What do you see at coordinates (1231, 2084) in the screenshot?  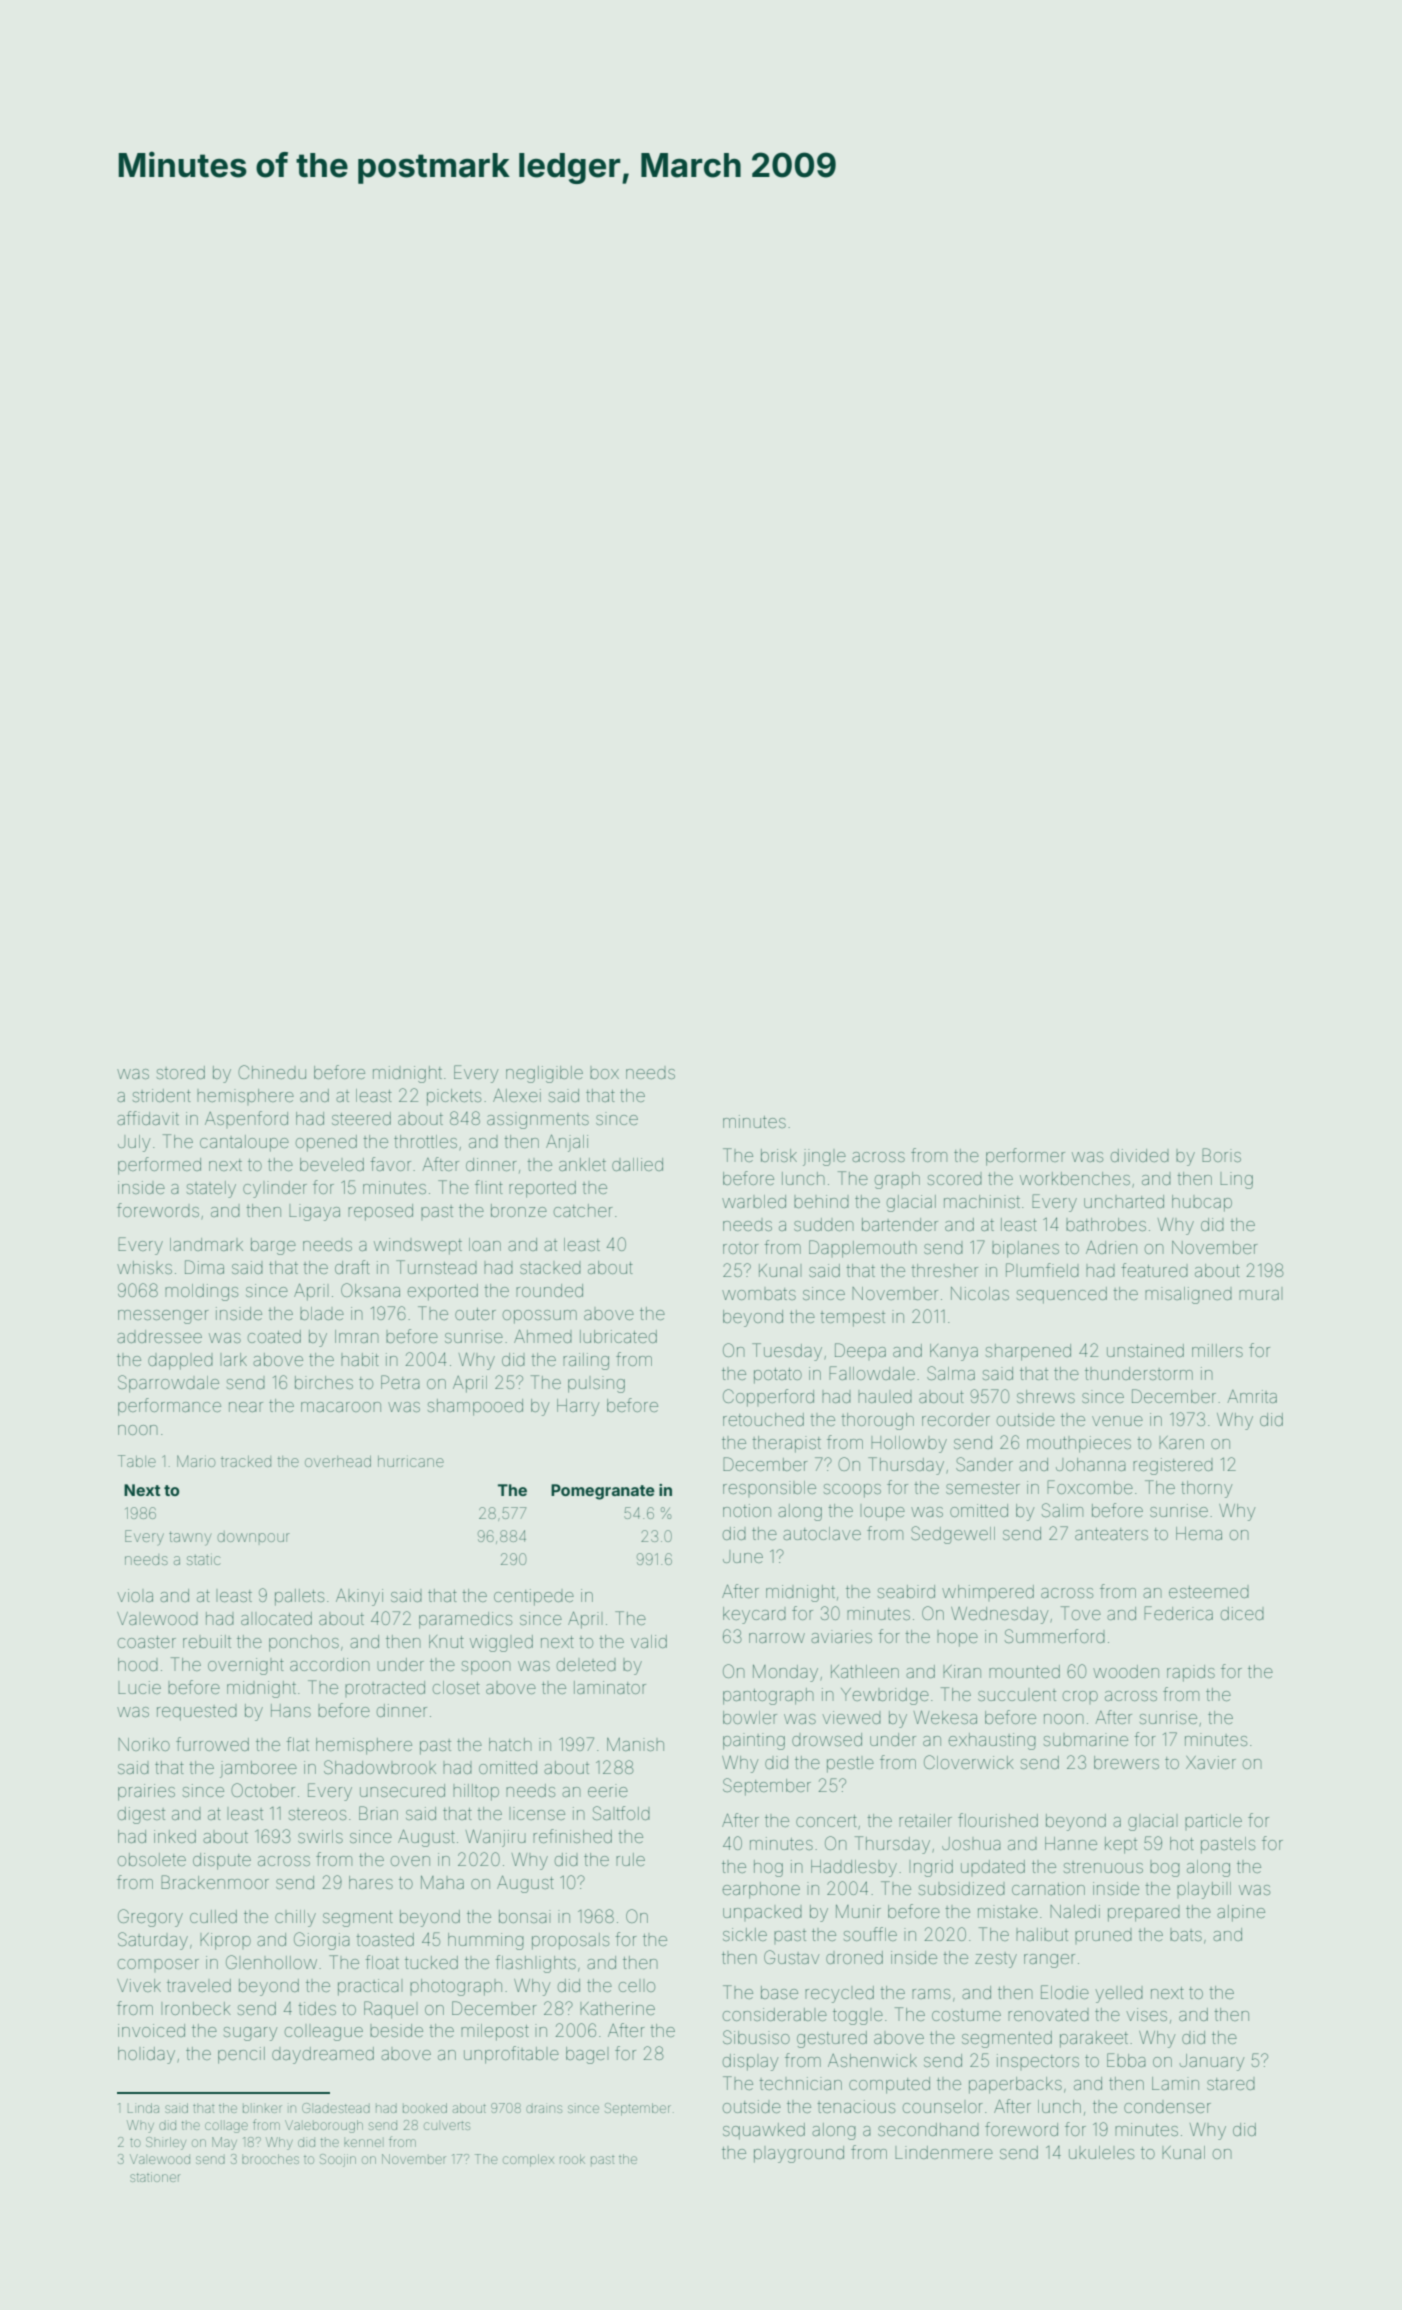 I see `stared` at bounding box center [1231, 2084].
